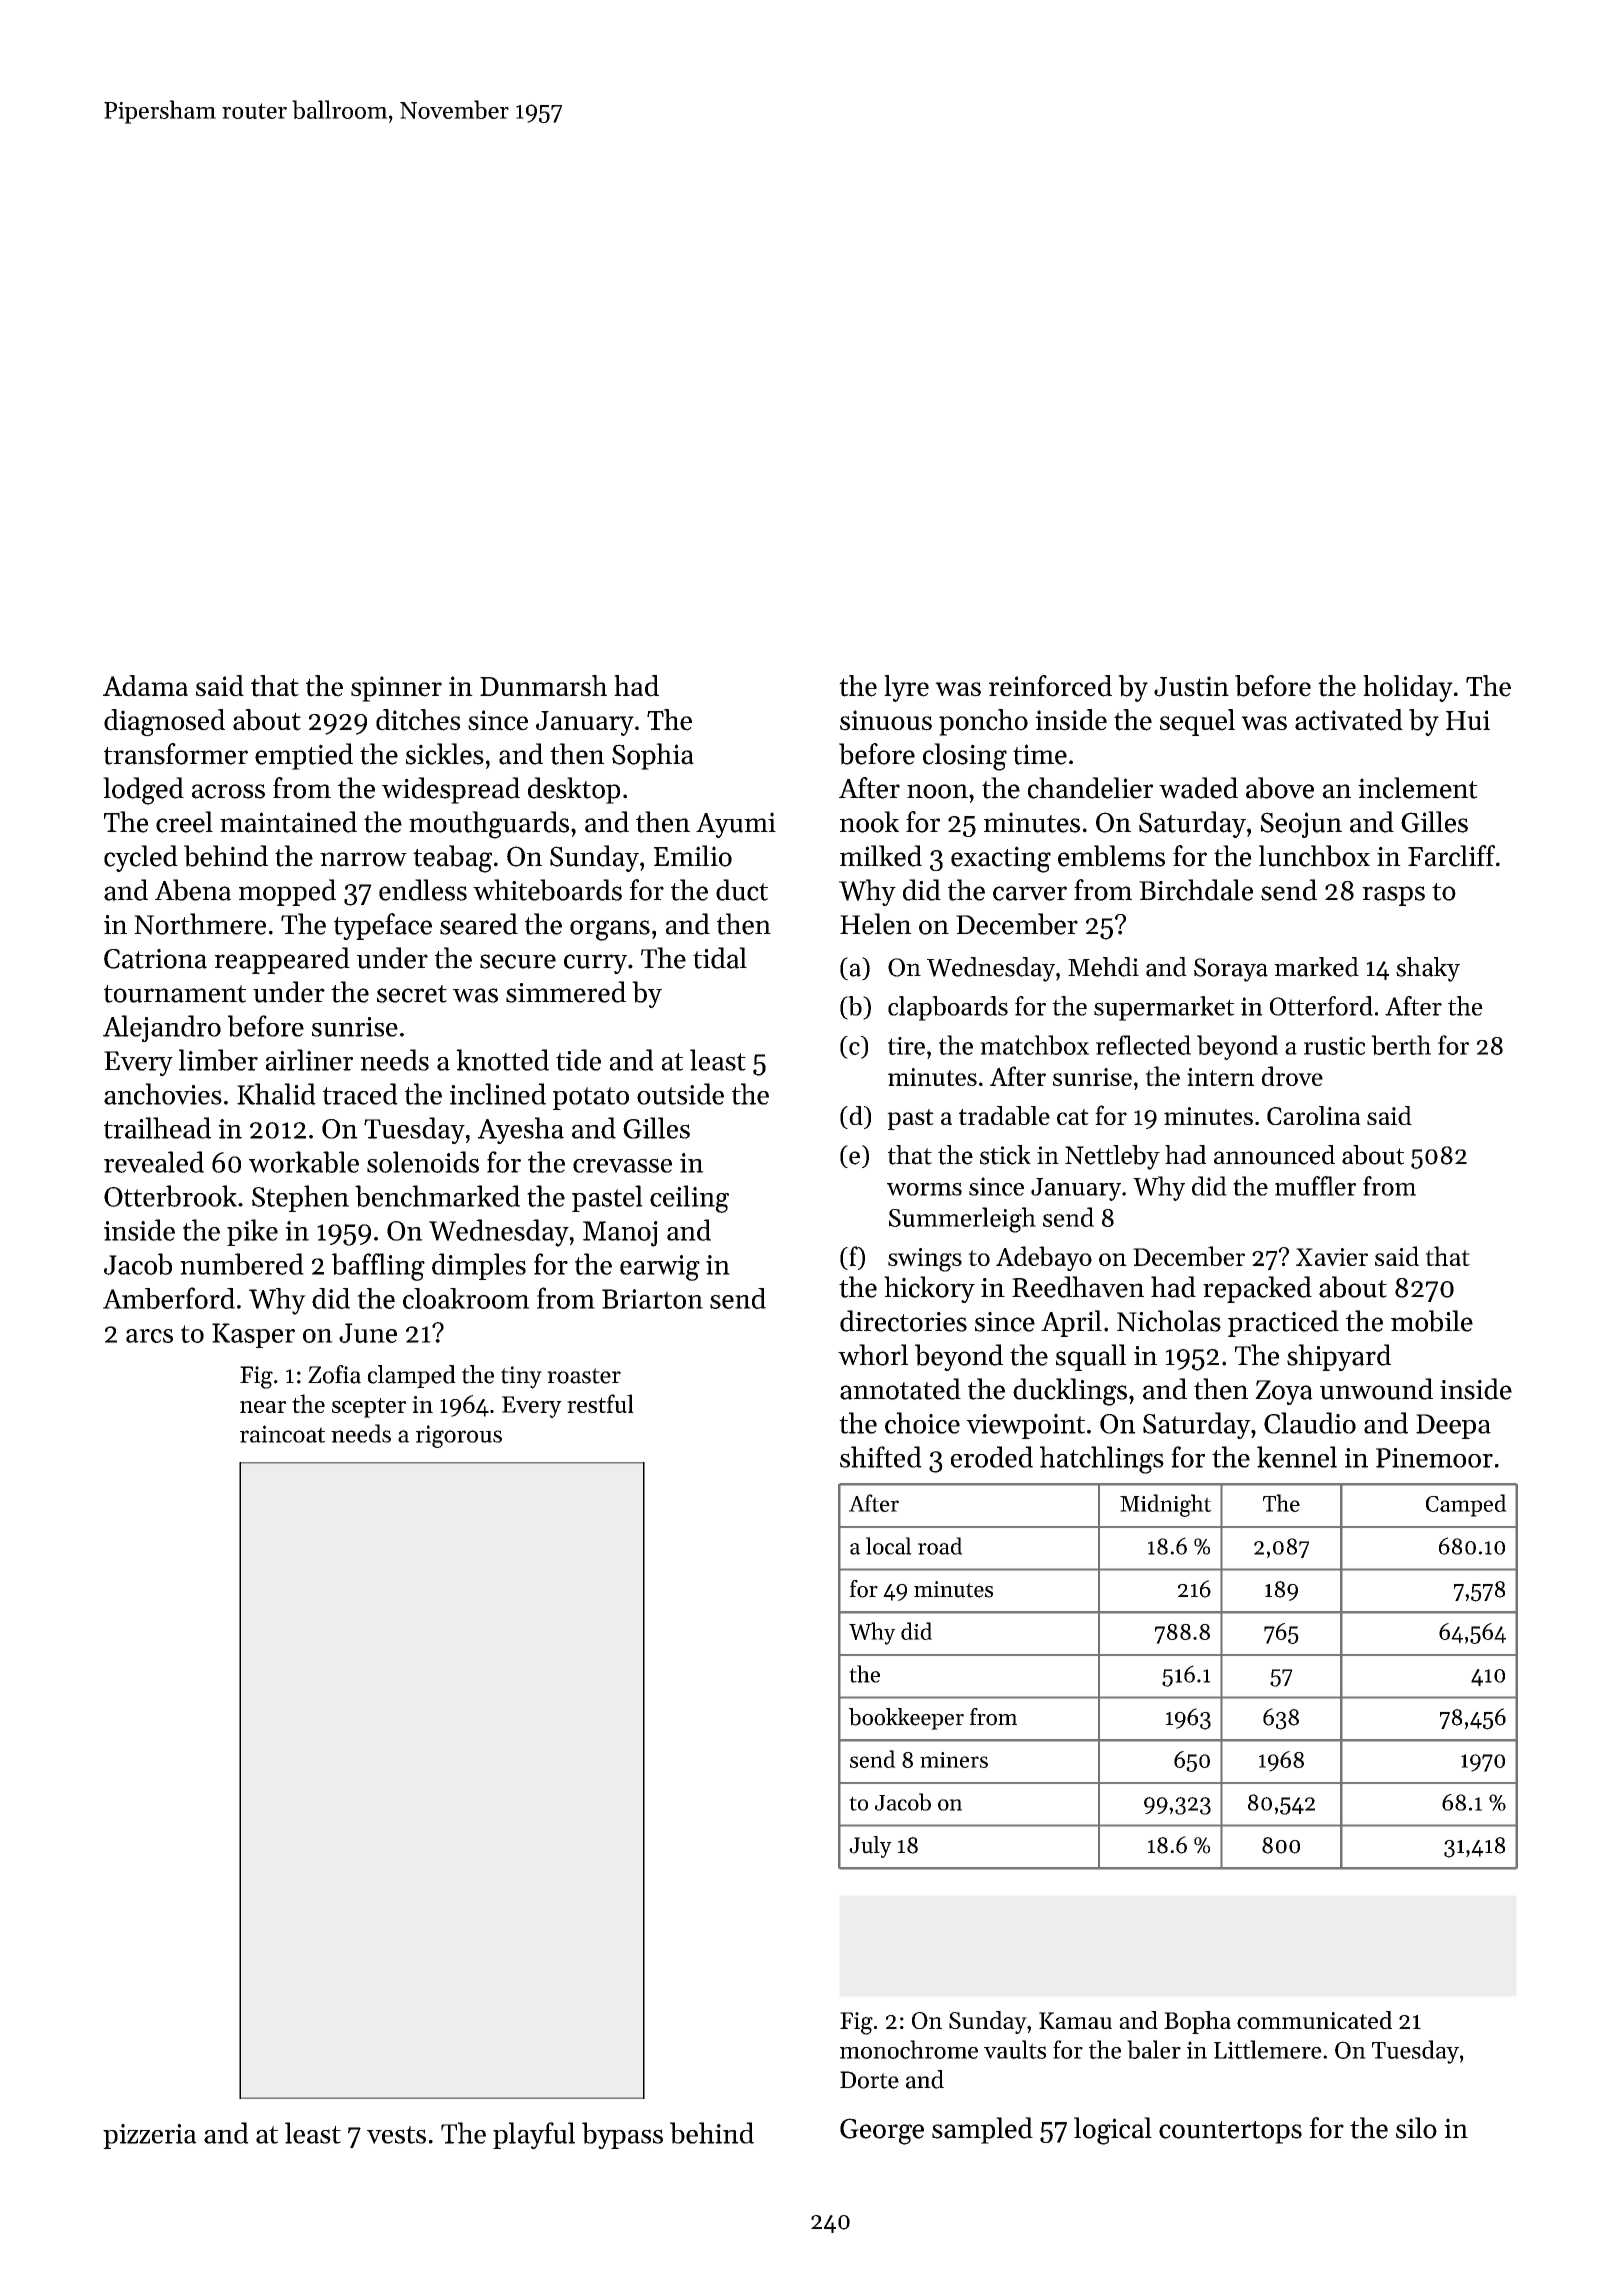  I want to click on Birchdale, so click(1196, 890).
